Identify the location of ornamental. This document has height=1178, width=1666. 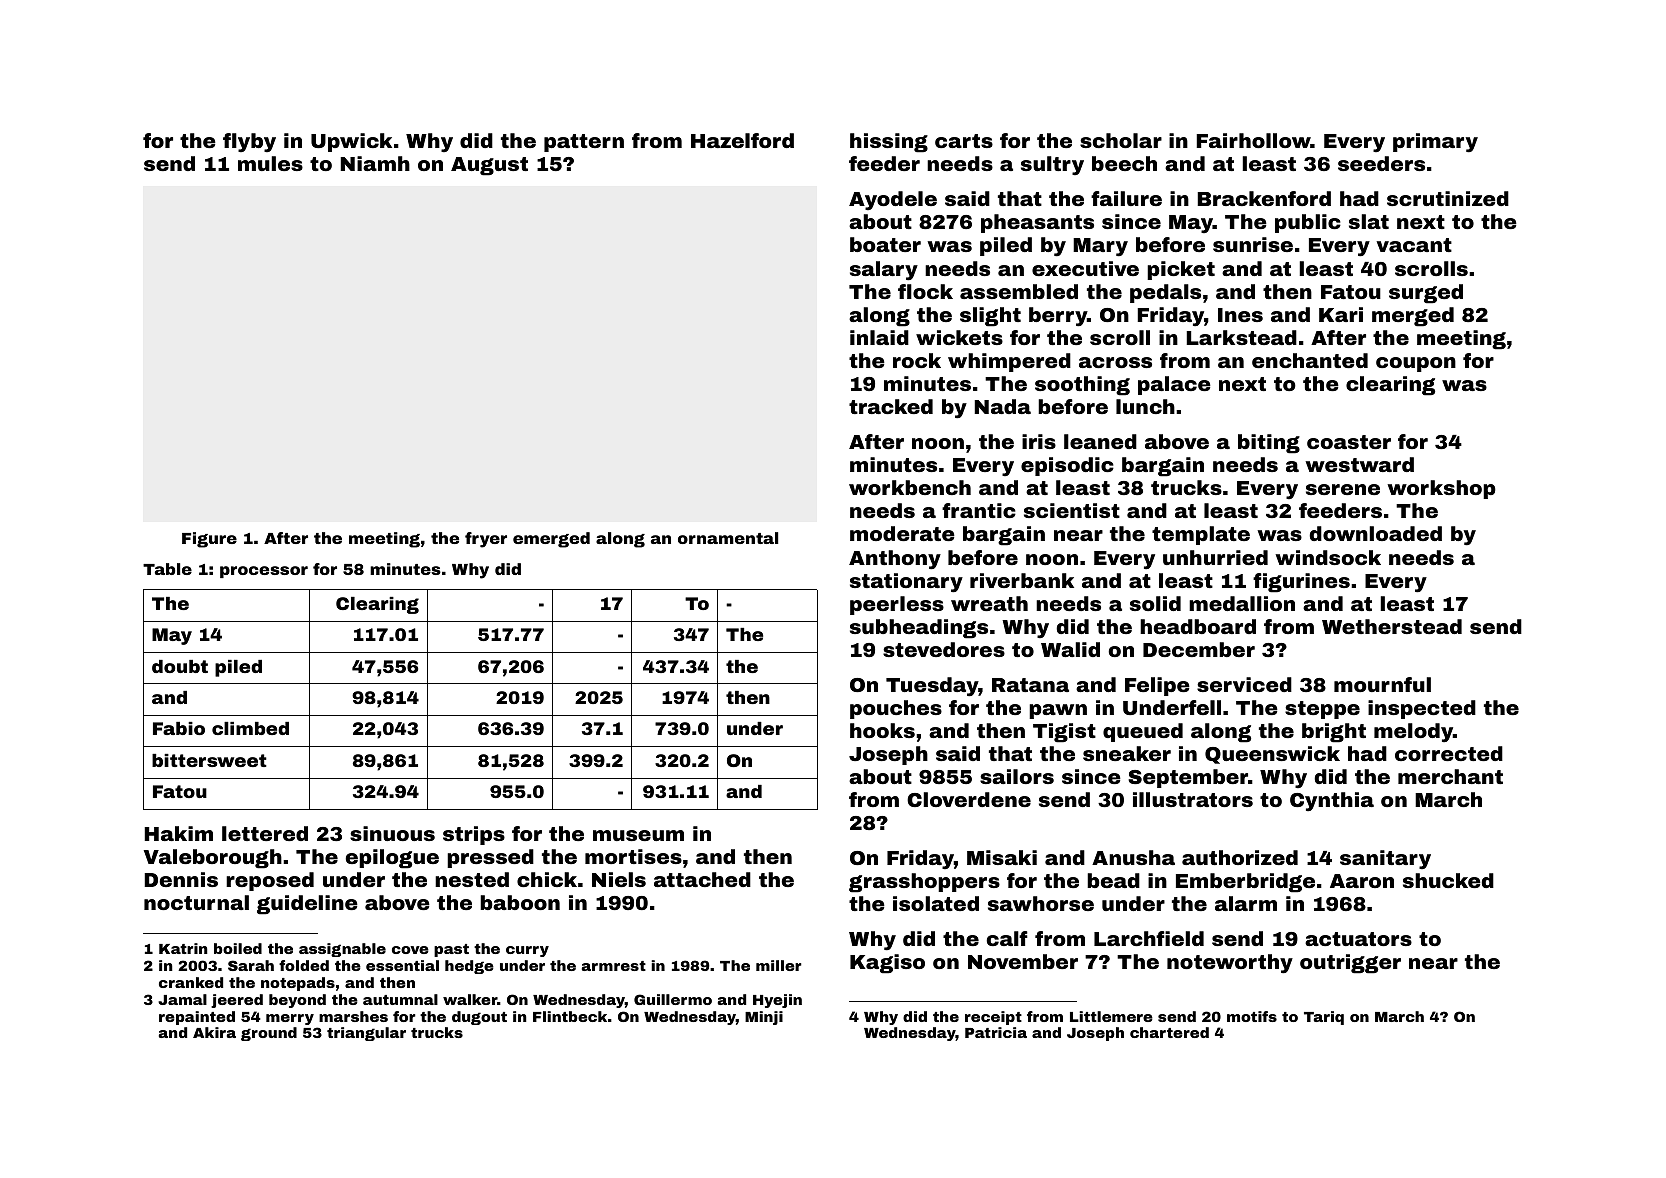
(728, 538).
